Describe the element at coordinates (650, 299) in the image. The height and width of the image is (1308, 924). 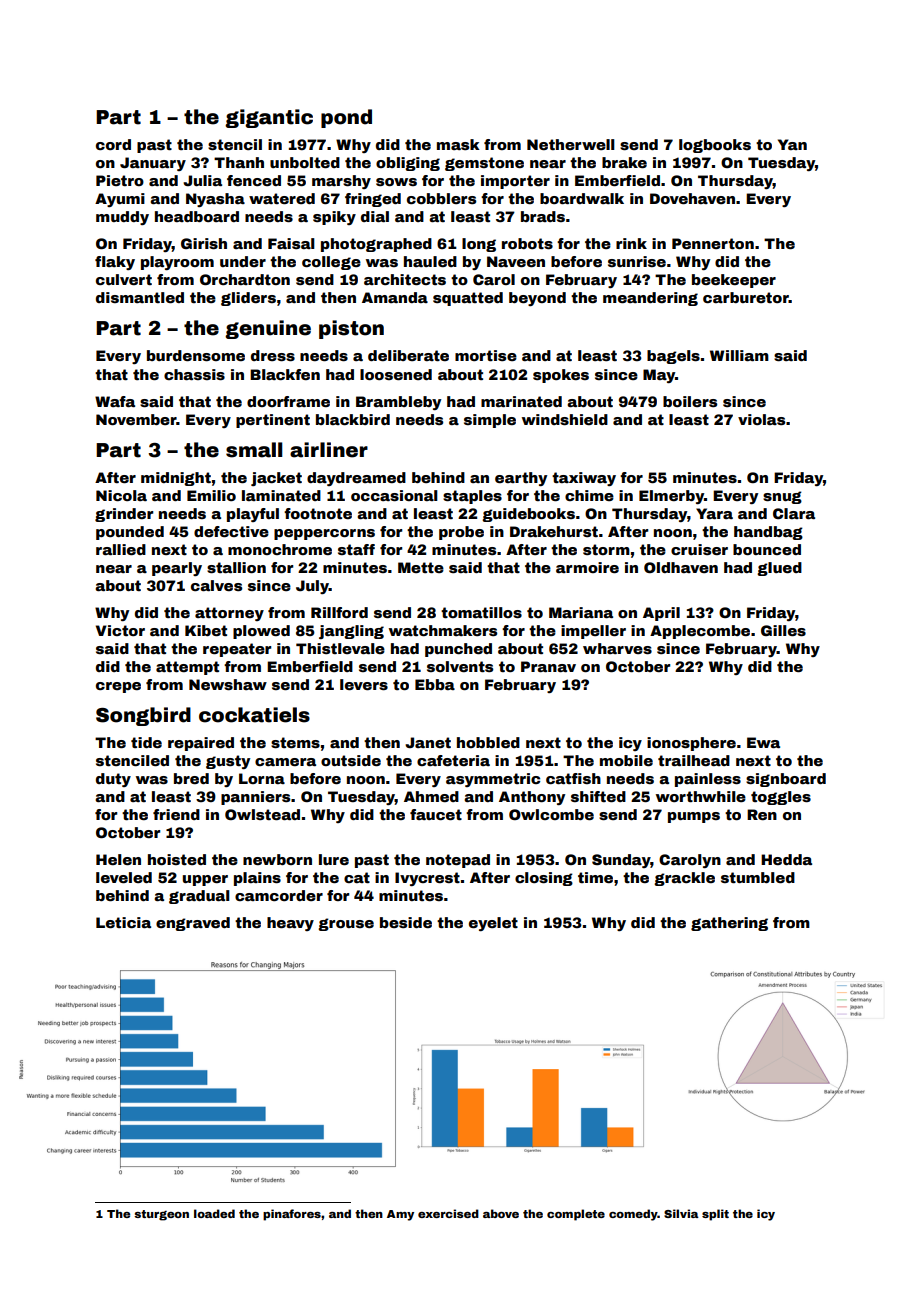
I see `meandering` at that location.
